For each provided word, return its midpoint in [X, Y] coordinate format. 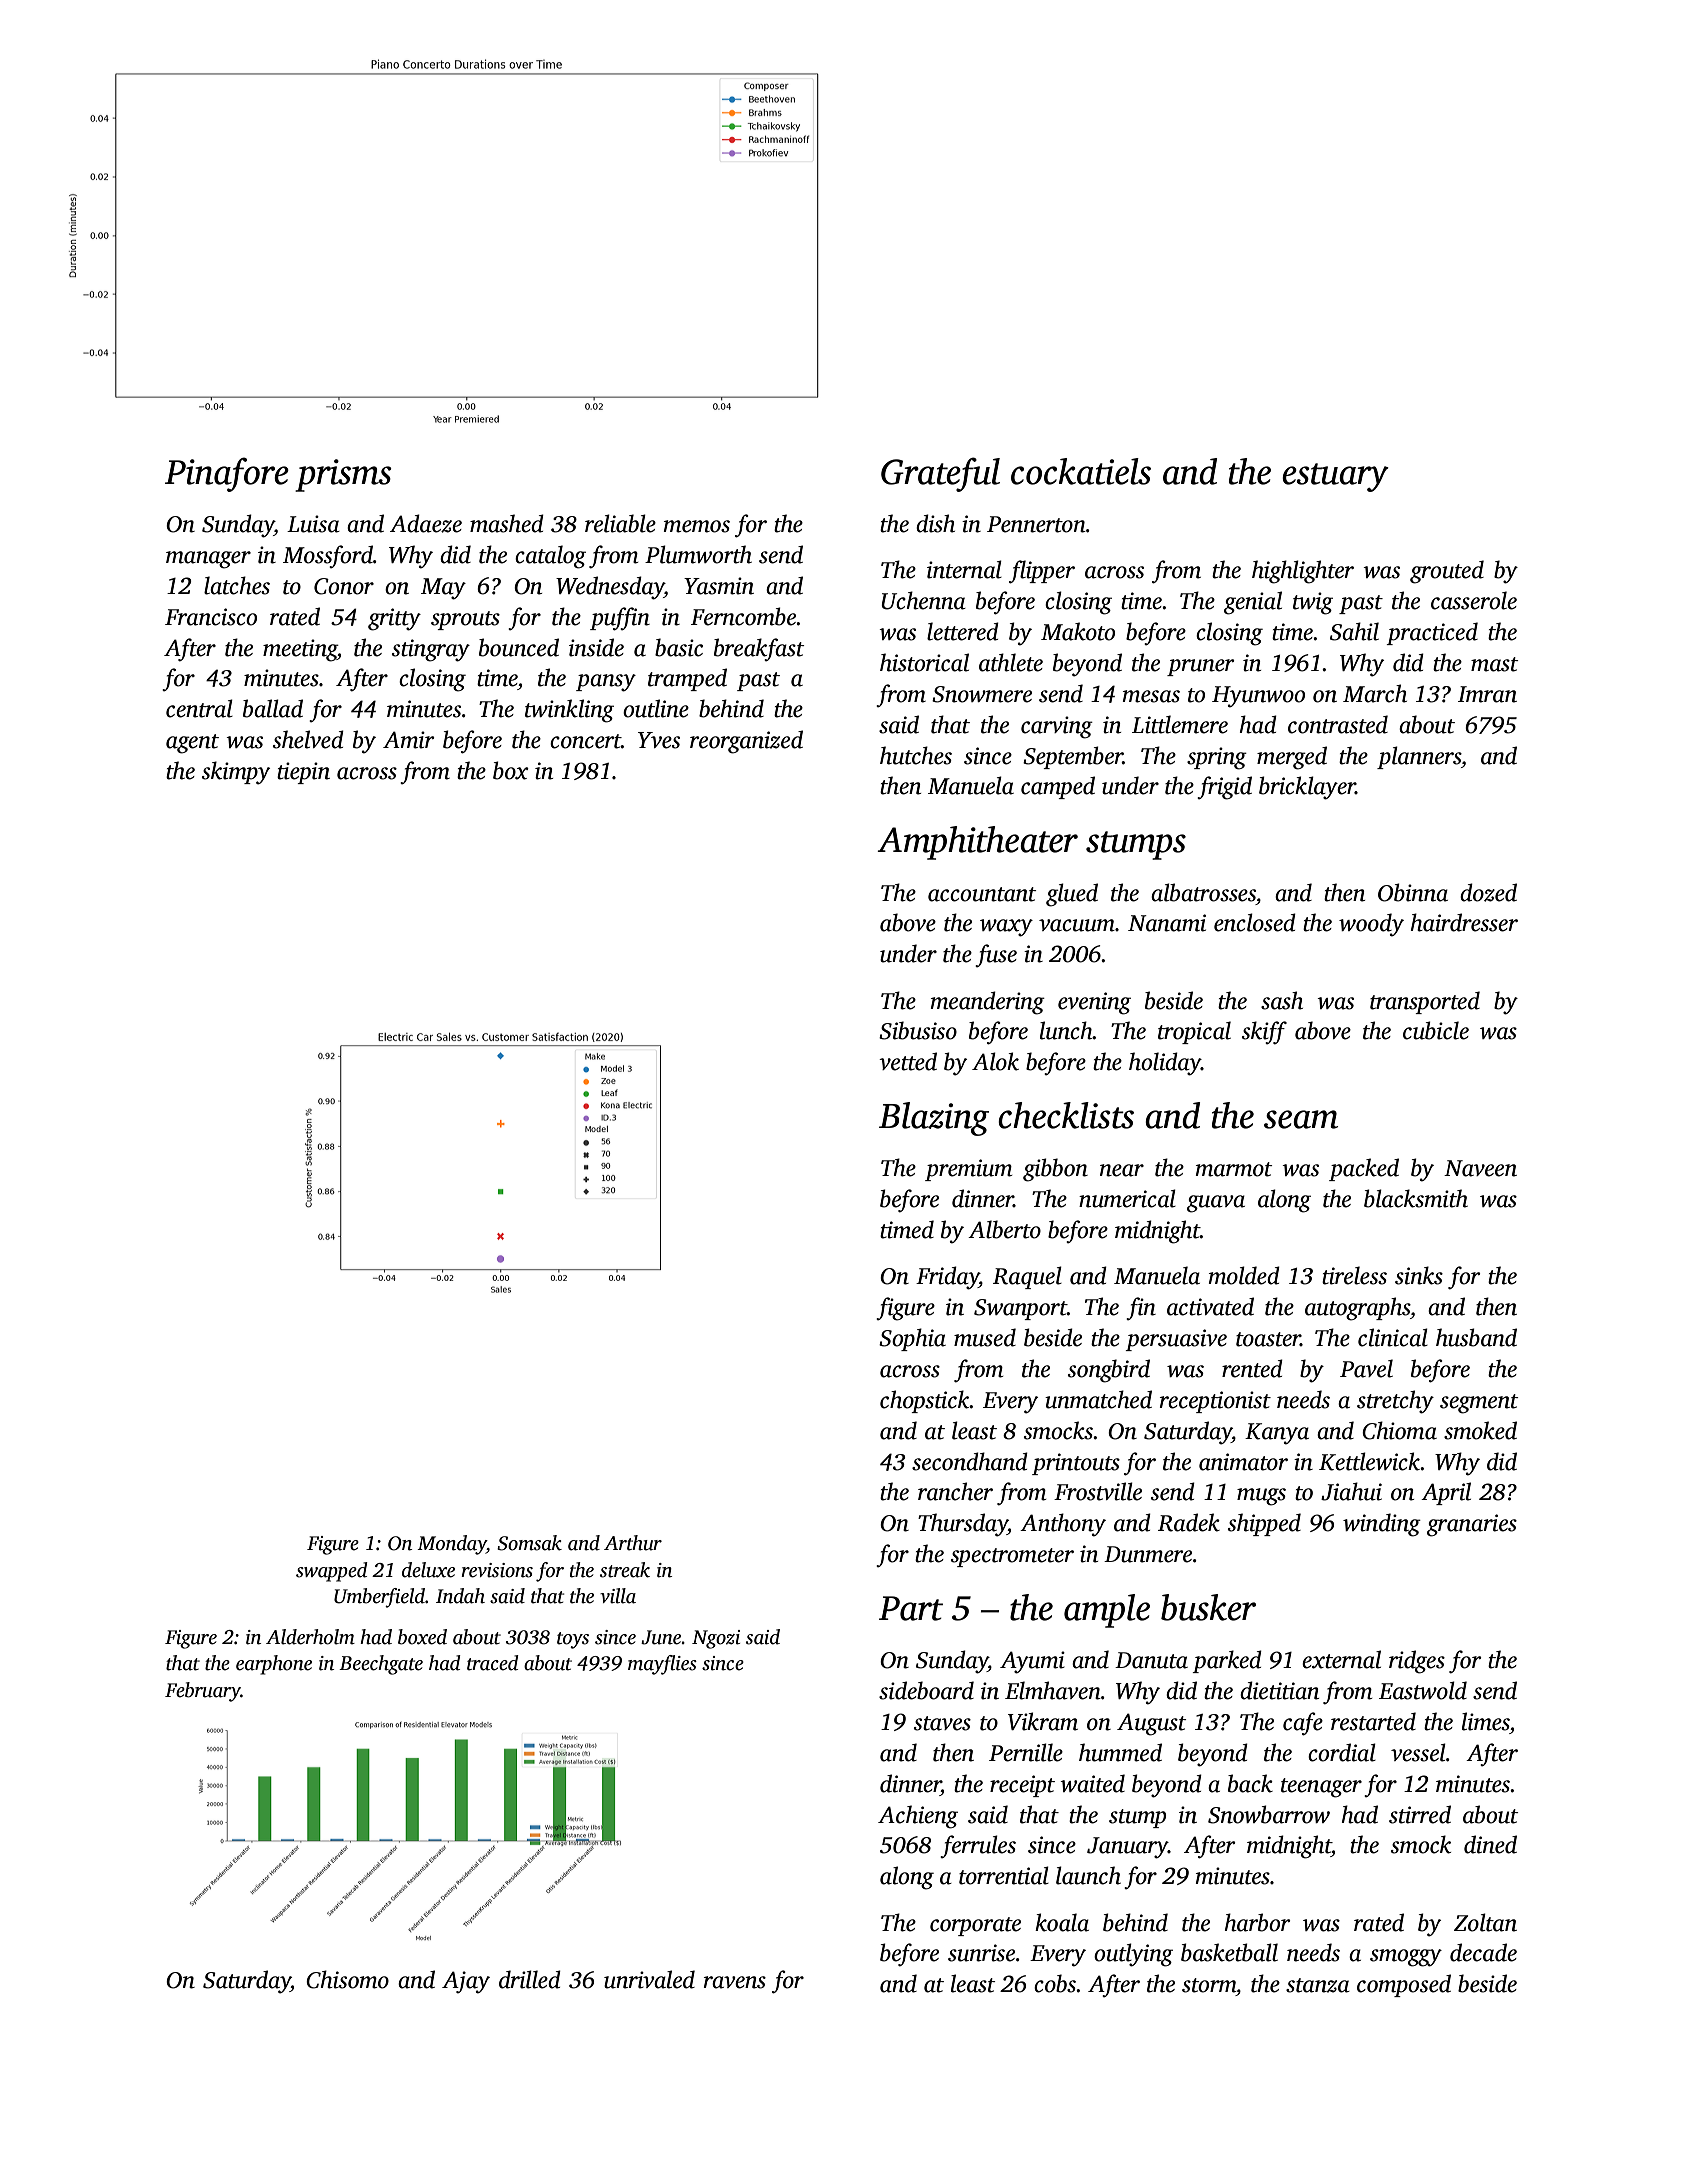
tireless [1354, 1275]
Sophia [912, 1339]
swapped [332, 1572]
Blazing [934, 1119]
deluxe [428, 1570]
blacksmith [1416, 1198]
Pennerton [1036, 524]
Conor [344, 586]
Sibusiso [918, 1030]
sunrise [981, 1953]
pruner [1201, 667]
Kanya [1277, 1434]
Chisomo [347, 1979]
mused [985, 1337]
